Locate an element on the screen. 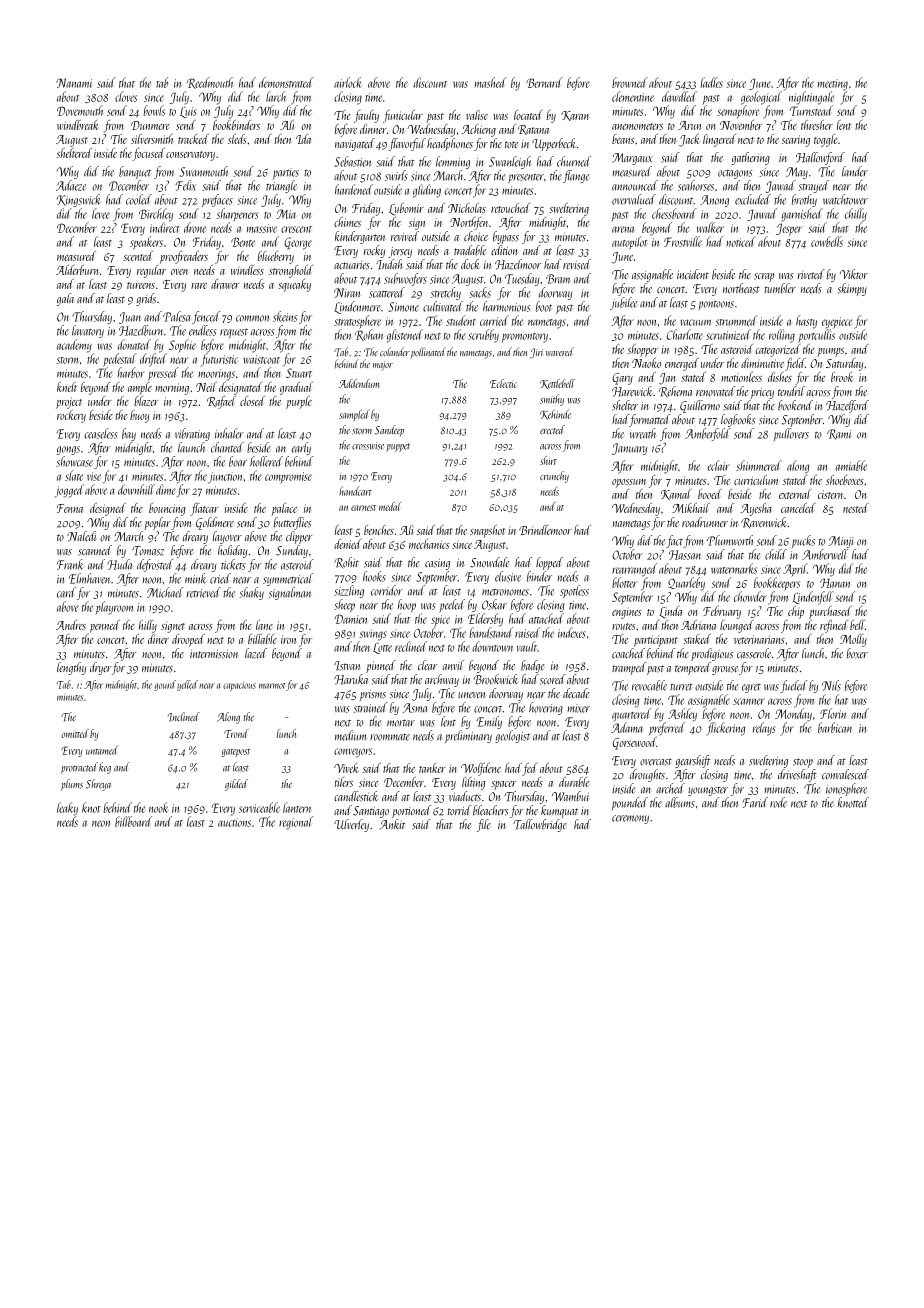 The image size is (924, 1308). scrap is located at coordinates (764, 277).
